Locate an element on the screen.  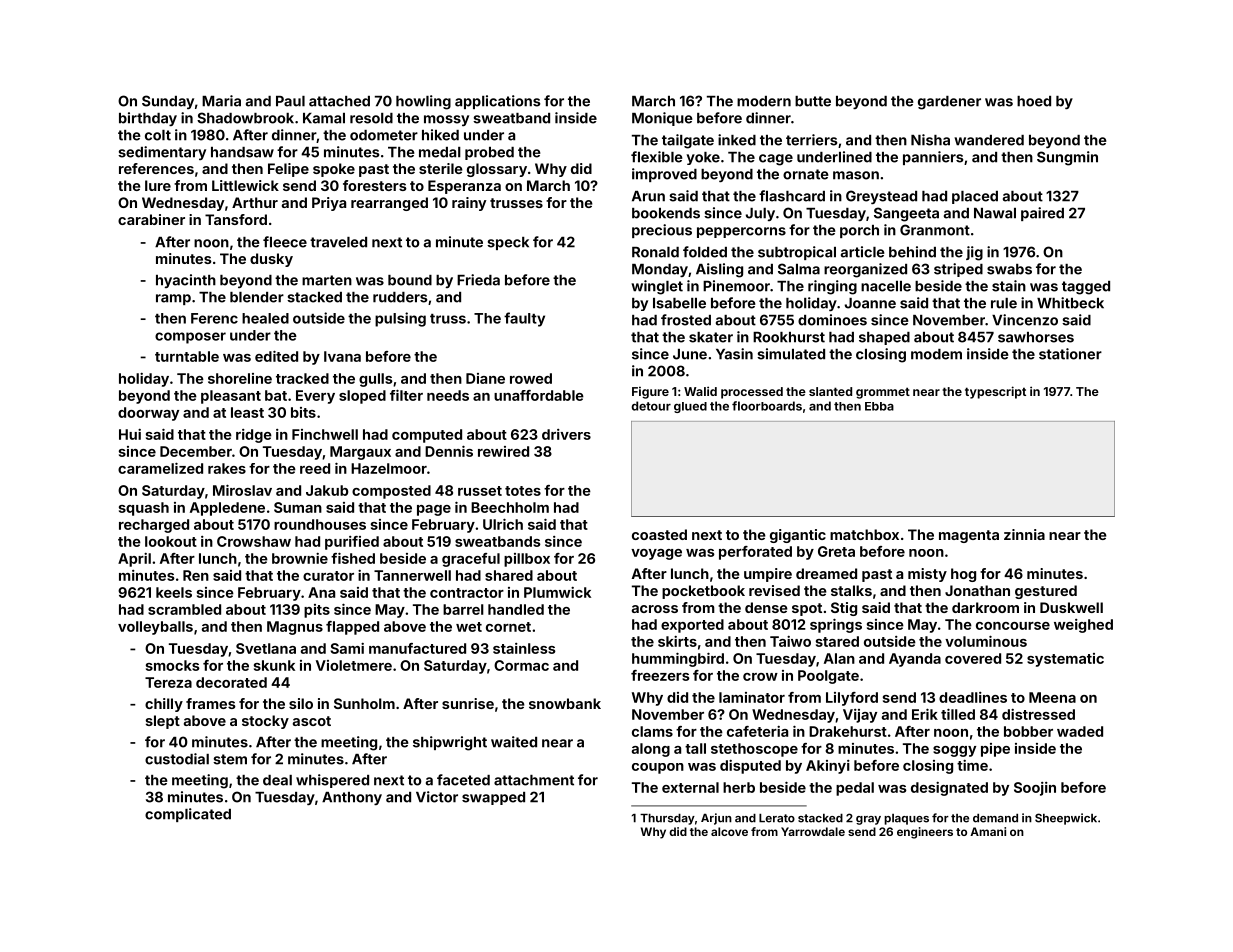
colt is located at coordinates (158, 135).
